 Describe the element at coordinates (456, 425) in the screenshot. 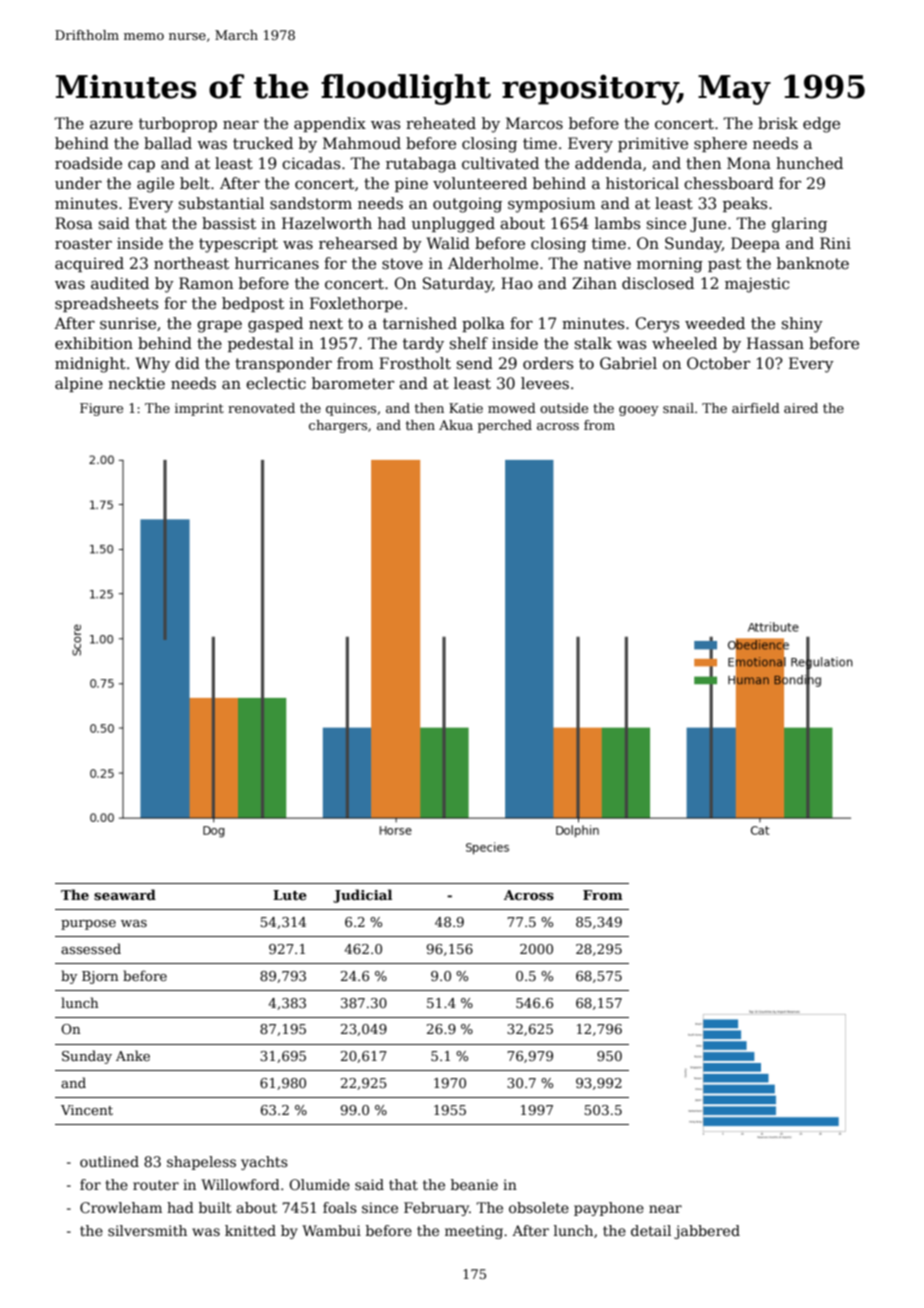

I see `Akua` at that location.
